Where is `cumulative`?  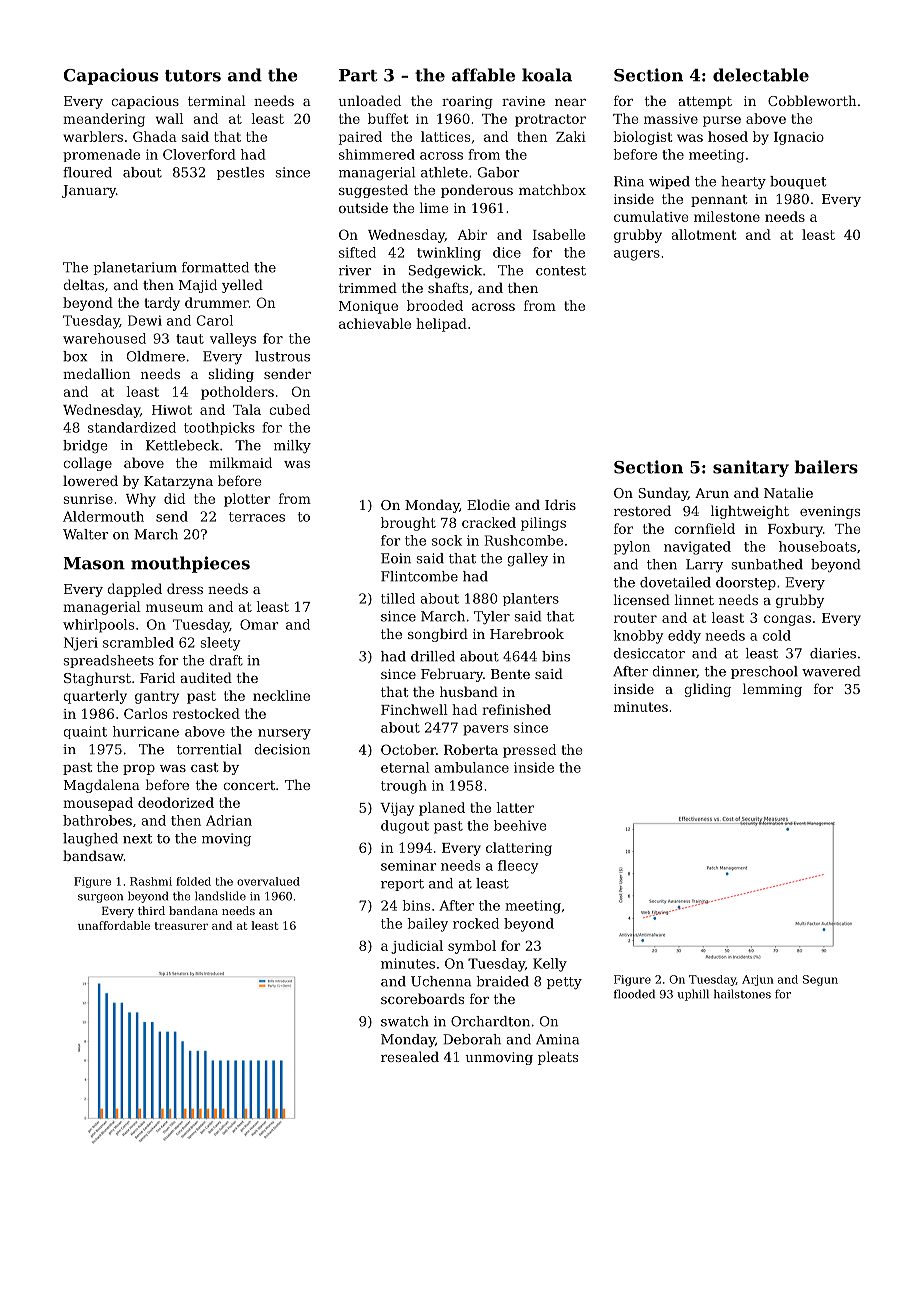
cumulative is located at coordinates (651, 216).
